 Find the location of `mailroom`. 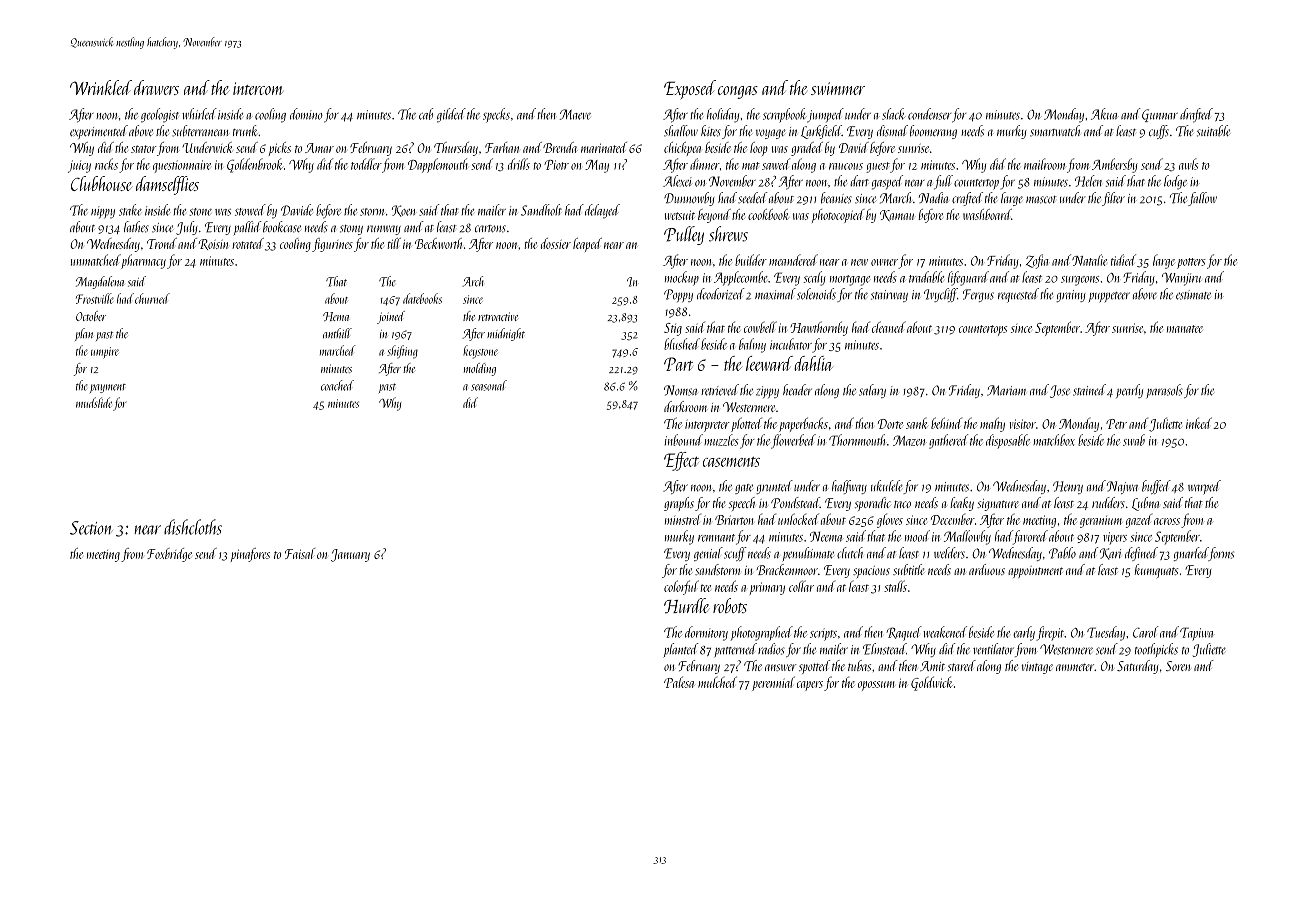

mailroom is located at coordinates (1044, 164).
